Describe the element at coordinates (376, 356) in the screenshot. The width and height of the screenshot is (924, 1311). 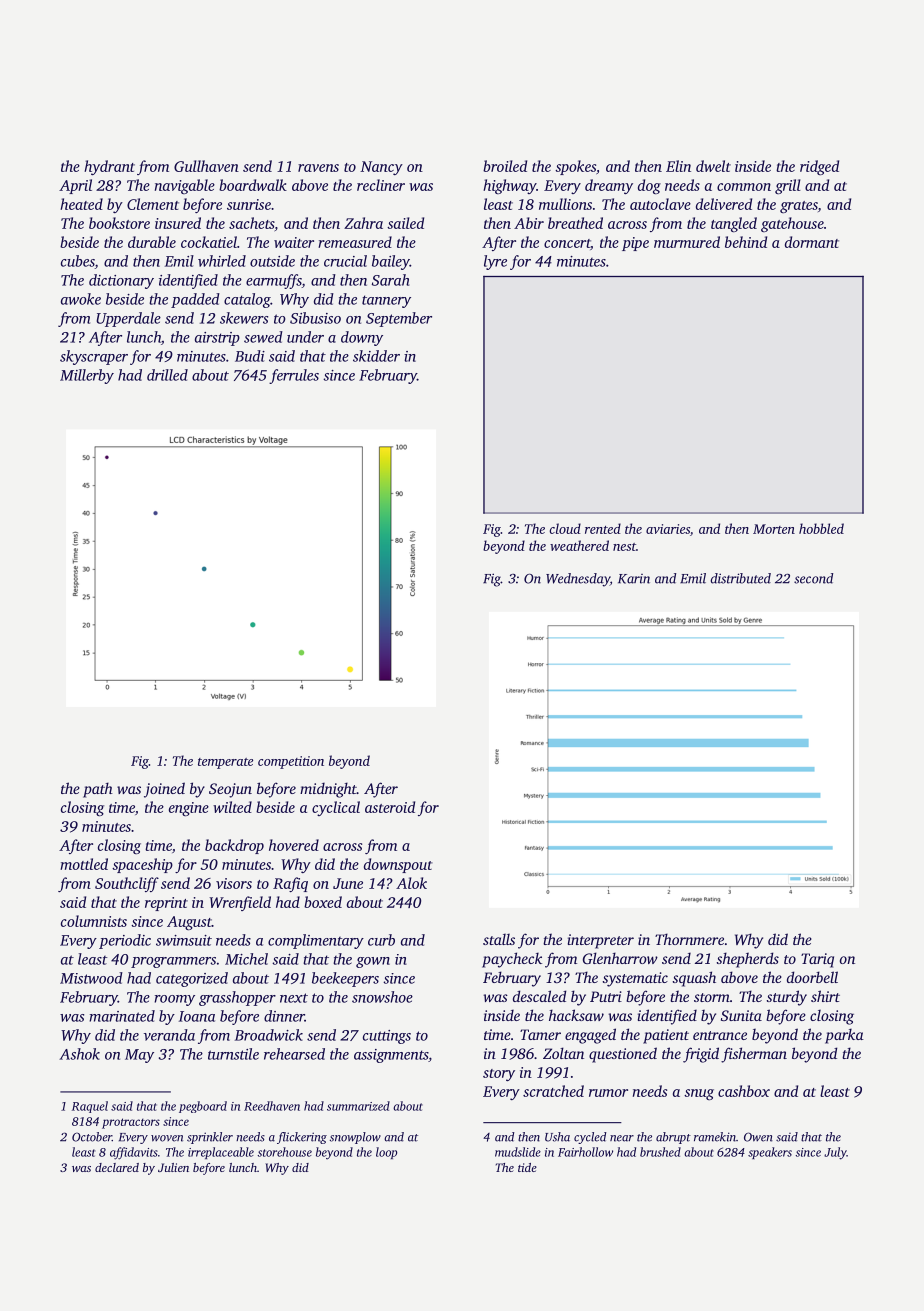
I see `skidder` at that location.
